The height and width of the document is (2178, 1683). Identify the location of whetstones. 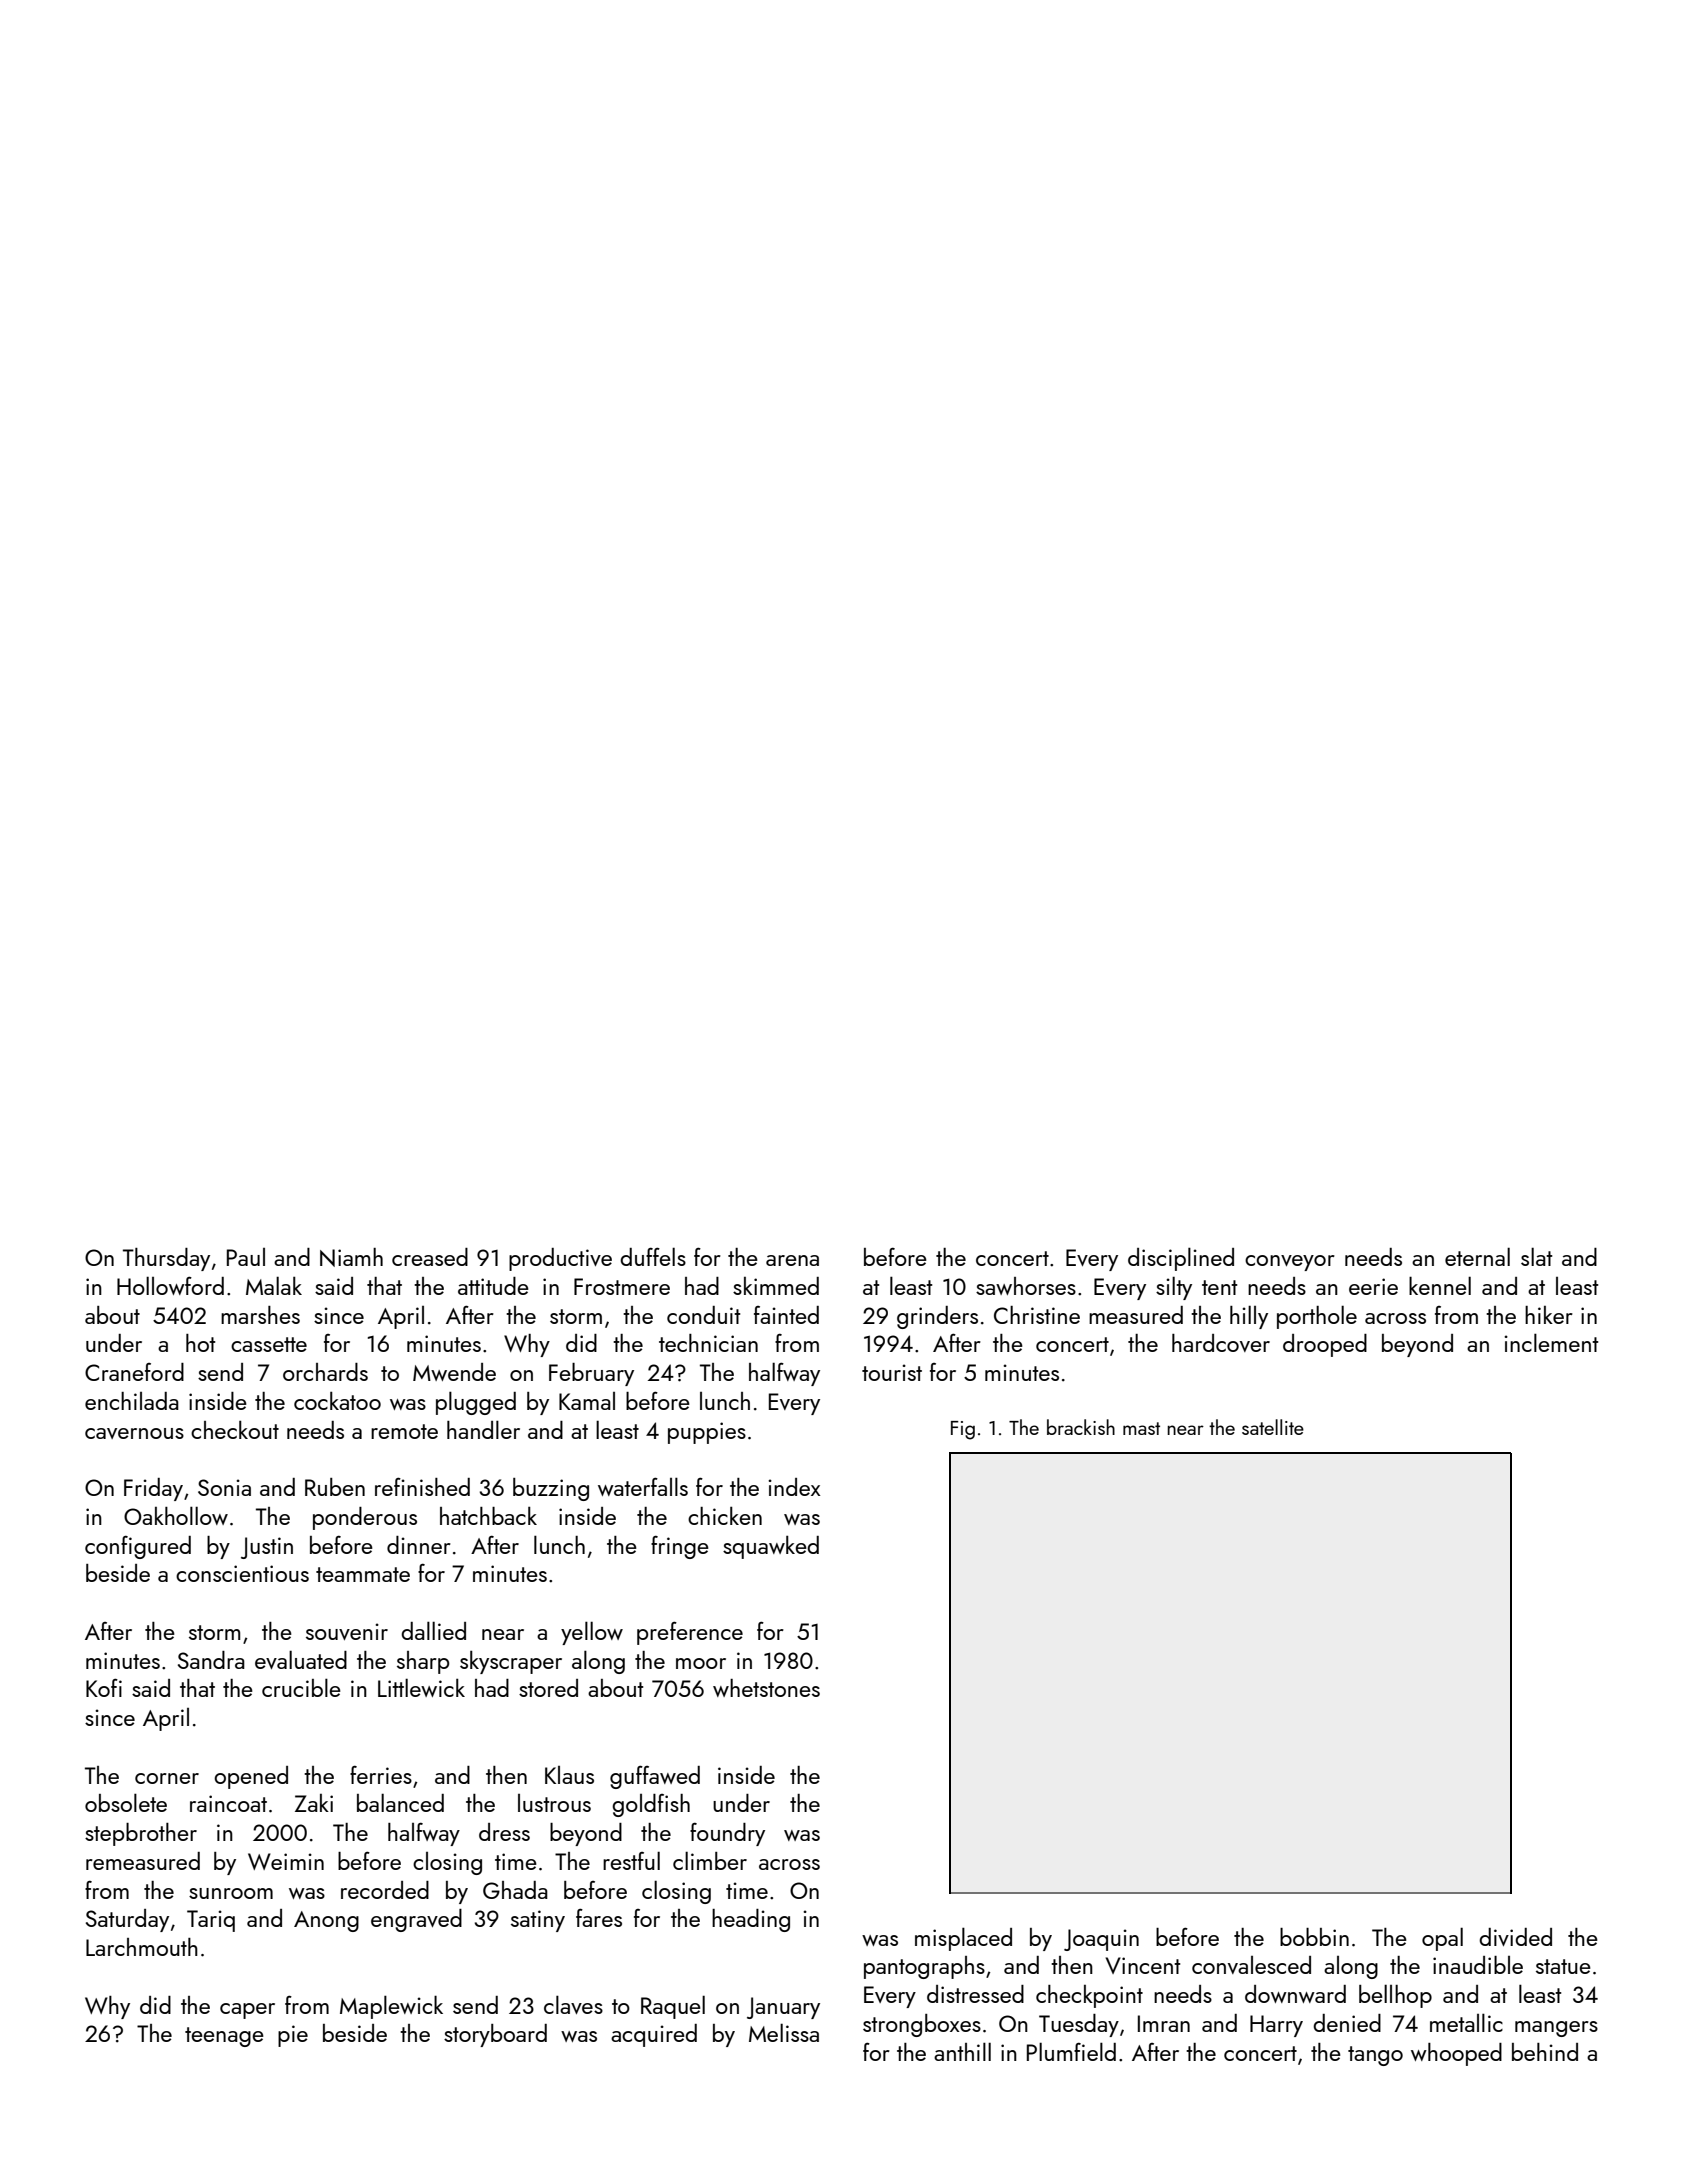
(766, 1688).
